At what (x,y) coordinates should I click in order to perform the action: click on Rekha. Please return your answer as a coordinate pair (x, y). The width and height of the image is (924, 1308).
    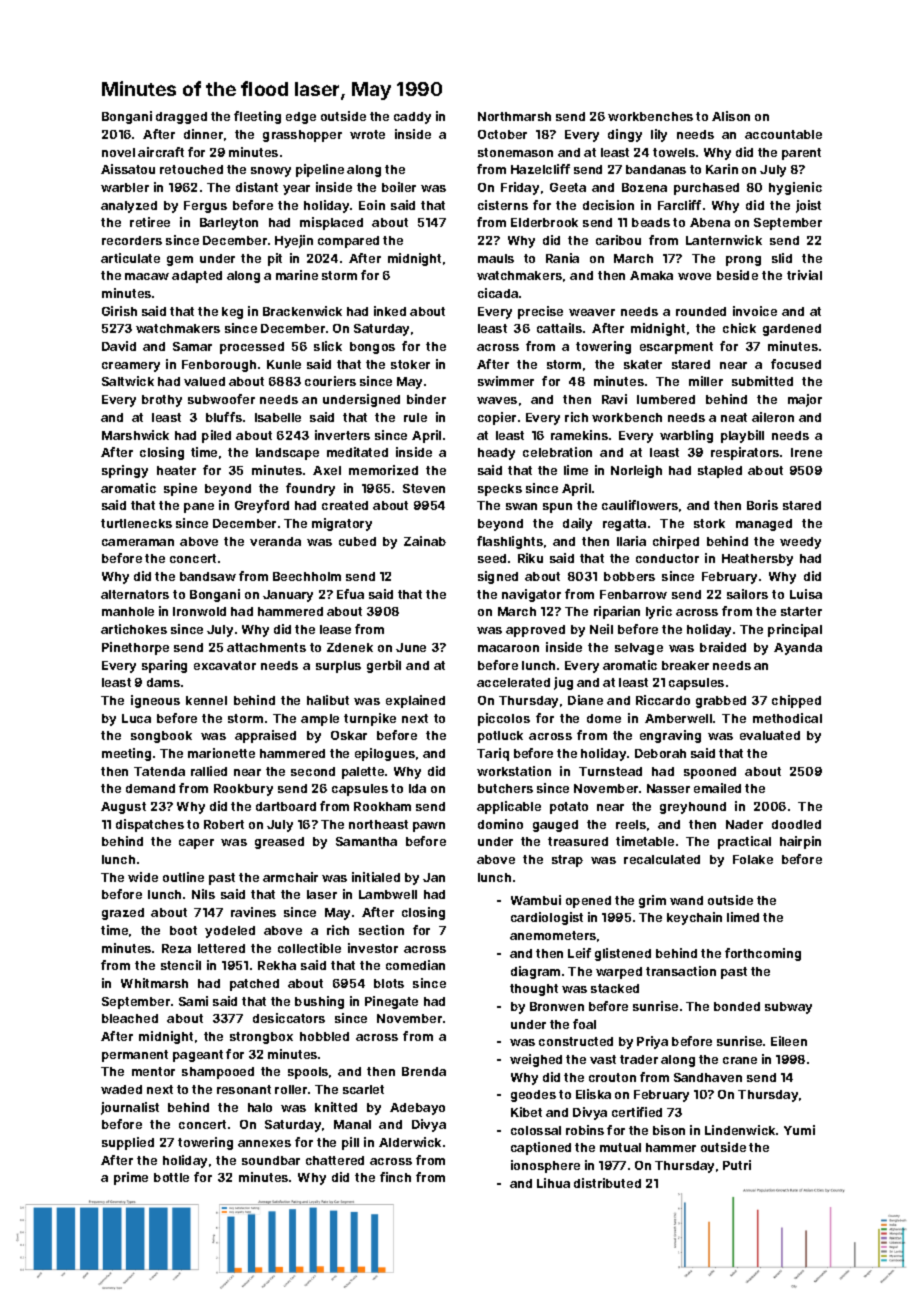
    Looking at the image, I should click on (277, 965).
